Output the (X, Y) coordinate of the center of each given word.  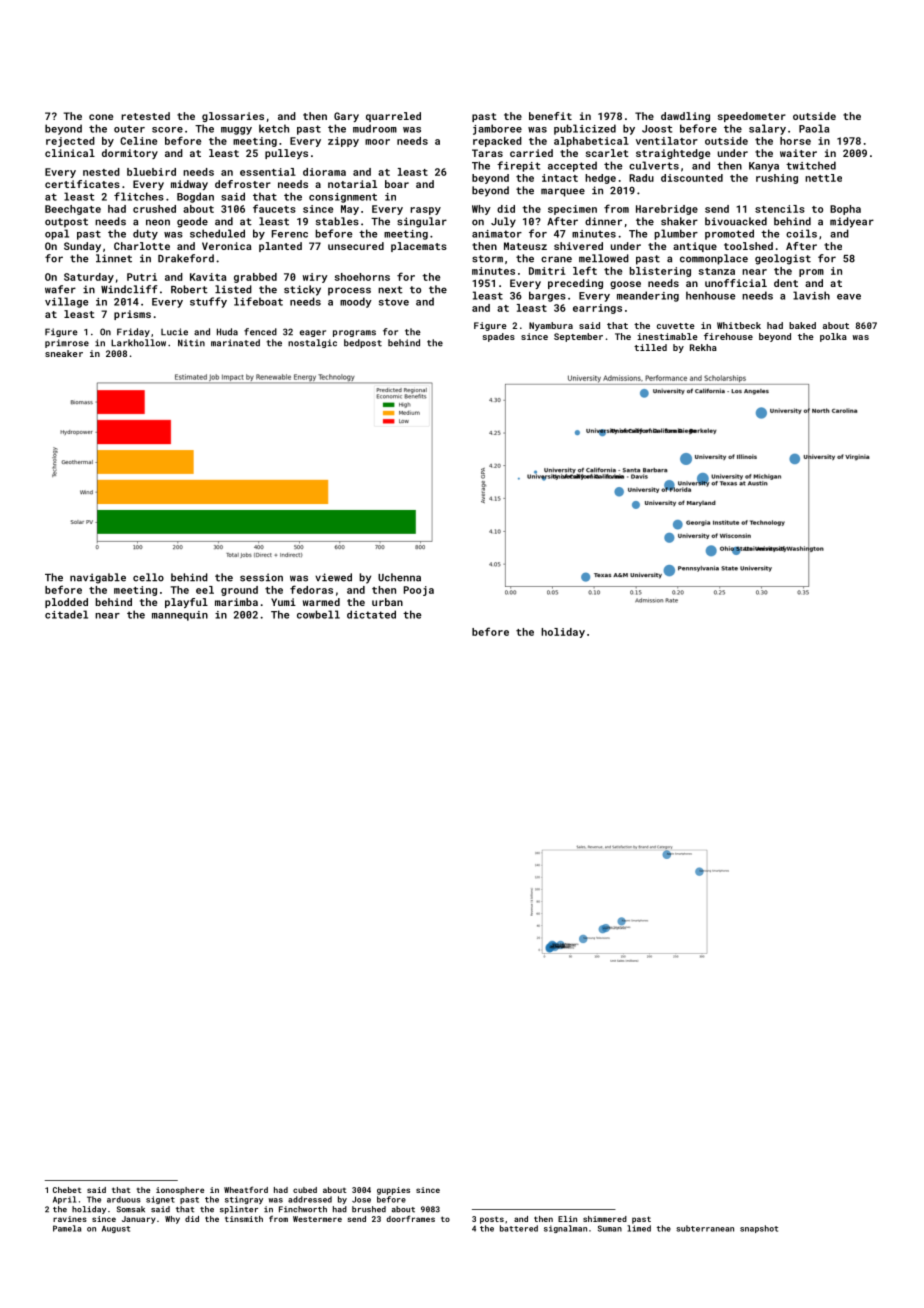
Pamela (67, 1228)
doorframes (410, 1218)
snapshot (759, 1229)
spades (499, 337)
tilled (650, 347)
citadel (66, 614)
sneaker (64, 353)
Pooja (419, 591)
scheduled (217, 233)
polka (833, 337)
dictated (371, 614)
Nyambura (551, 326)
